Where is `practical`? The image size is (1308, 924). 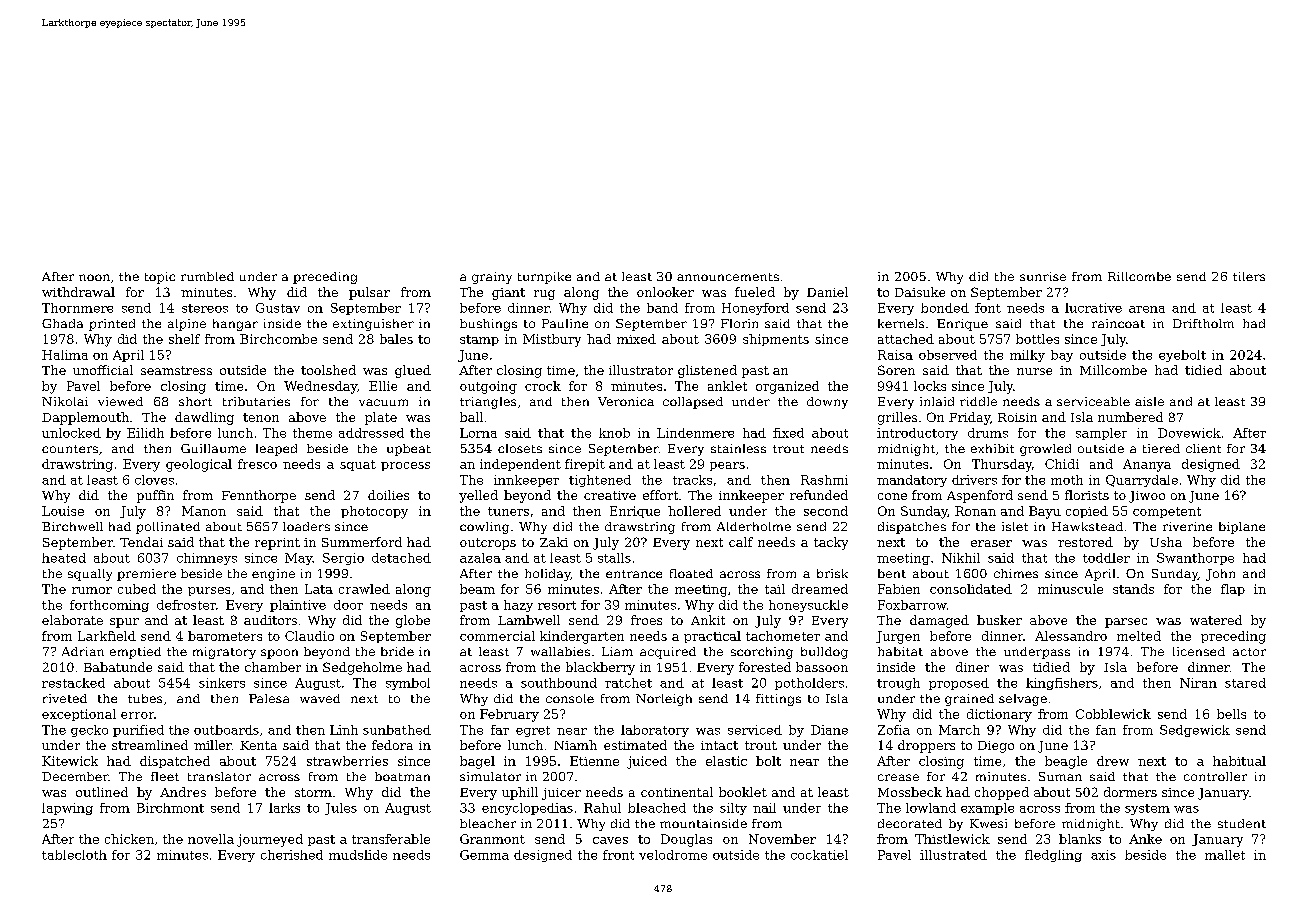 practical is located at coordinates (712, 637).
